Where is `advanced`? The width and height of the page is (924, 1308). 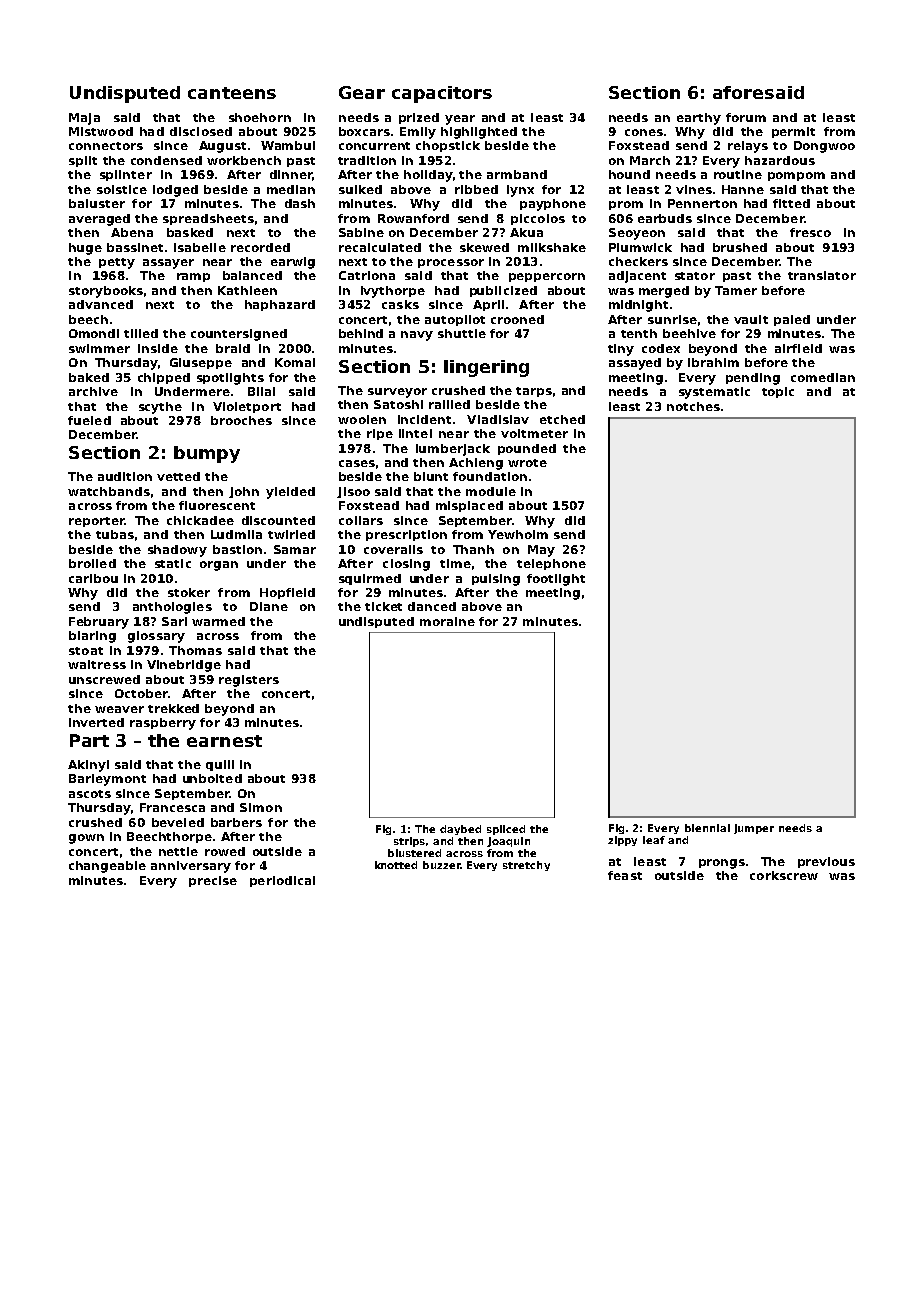 advanced is located at coordinates (101, 304).
